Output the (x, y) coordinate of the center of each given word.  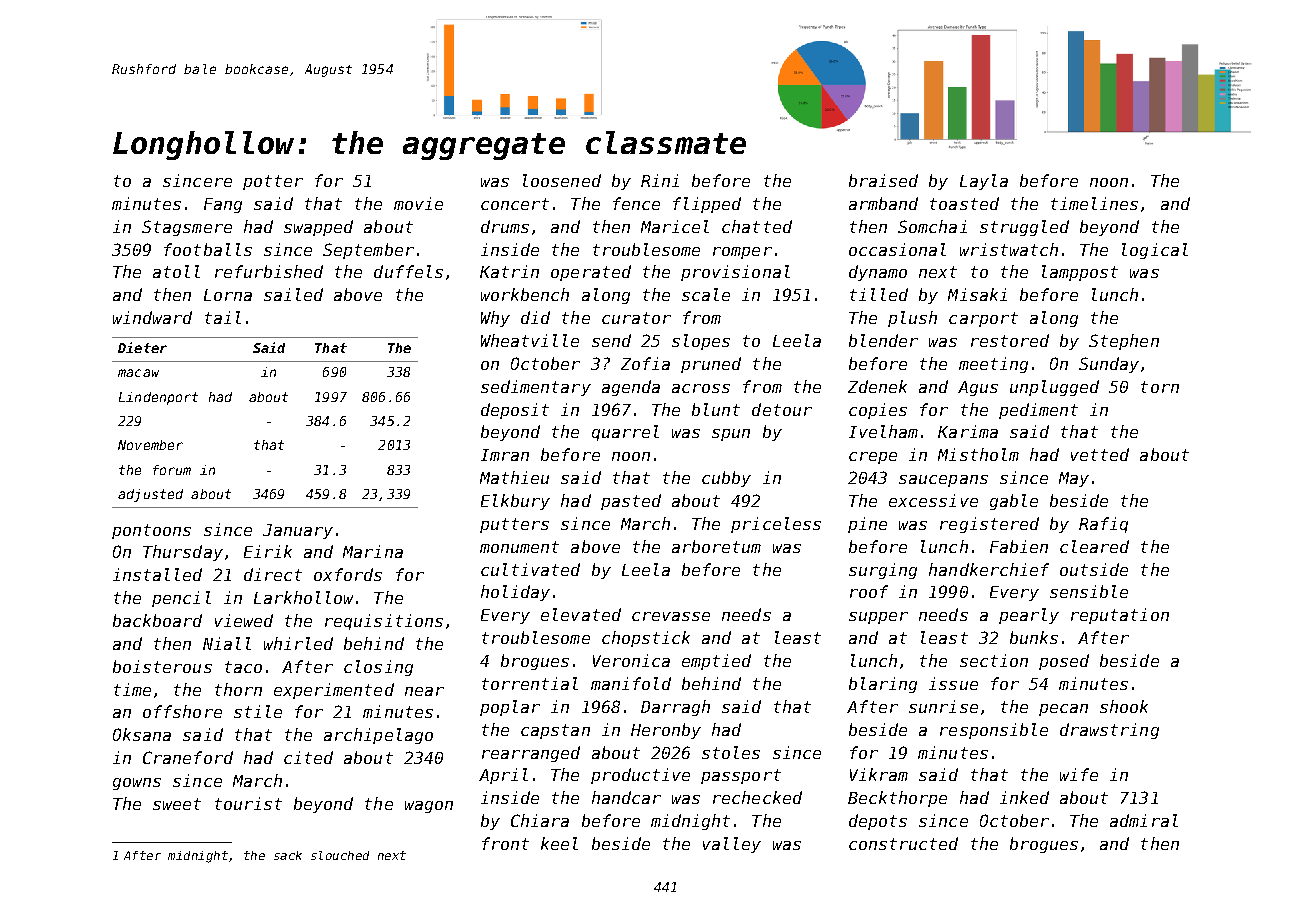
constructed (903, 843)
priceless (776, 525)
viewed (244, 620)
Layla (984, 182)
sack (288, 855)
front (505, 843)
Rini (660, 180)
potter (273, 182)
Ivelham (883, 431)
